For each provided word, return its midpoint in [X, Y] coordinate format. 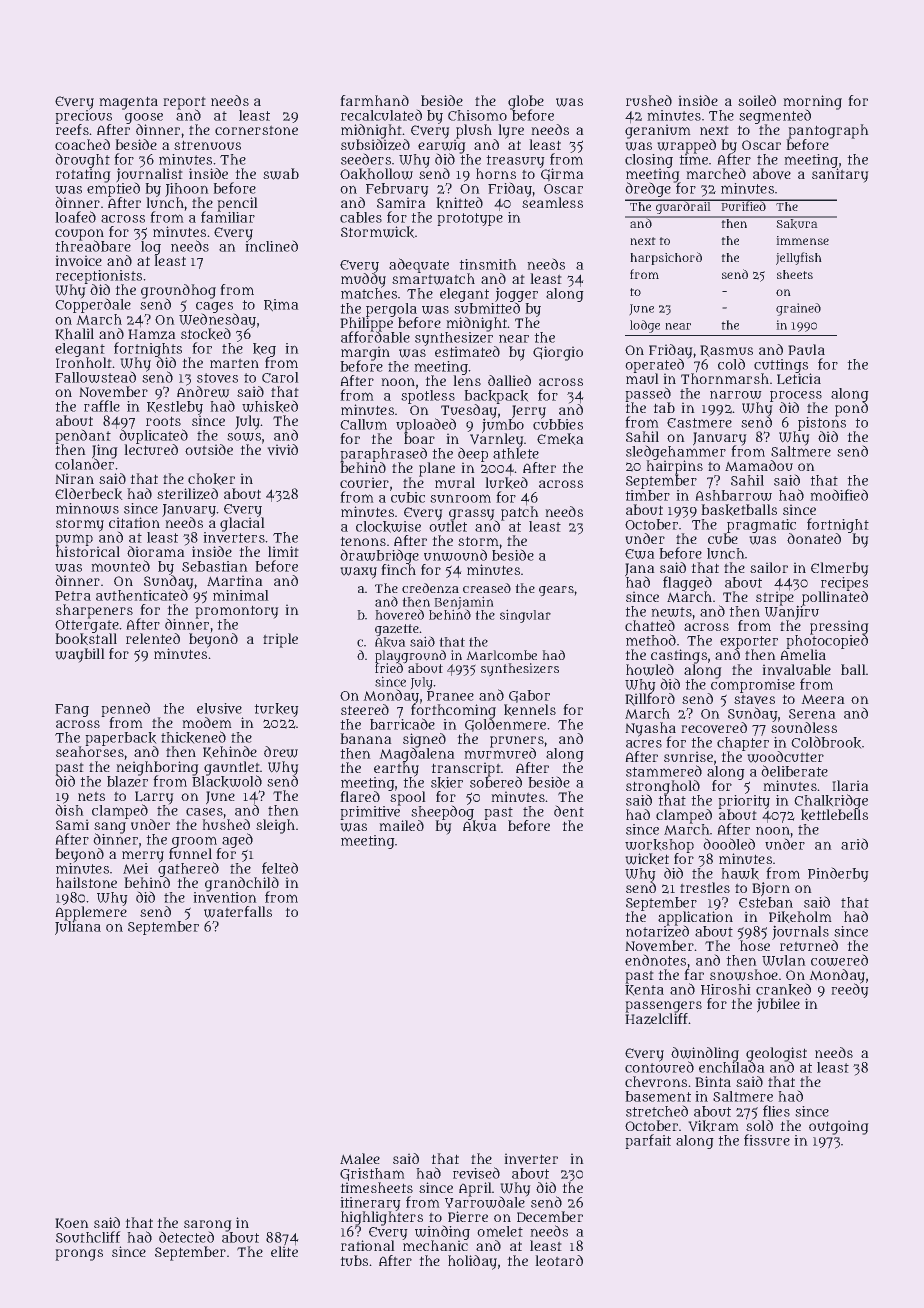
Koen [72, 1224]
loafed [75, 217]
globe [526, 102]
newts [671, 612]
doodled [729, 844]
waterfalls [238, 912]
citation [134, 522]
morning [812, 102]
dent [569, 811]
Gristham [372, 1174]
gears [556, 591]
